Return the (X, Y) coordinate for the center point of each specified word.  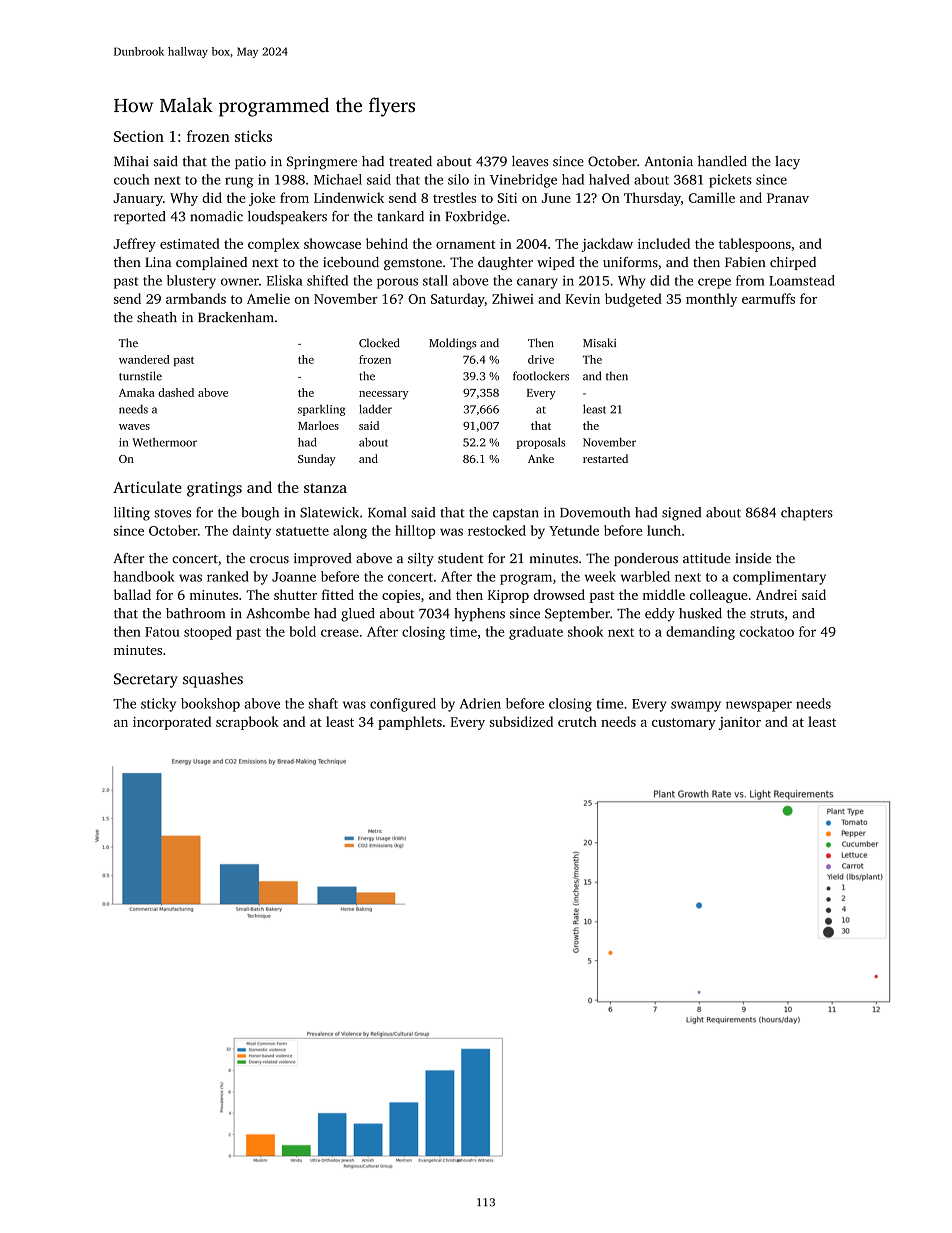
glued (358, 615)
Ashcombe (278, 613)
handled (722, 161)
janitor (740, 723)
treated (410, 161)
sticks (253, 136)
